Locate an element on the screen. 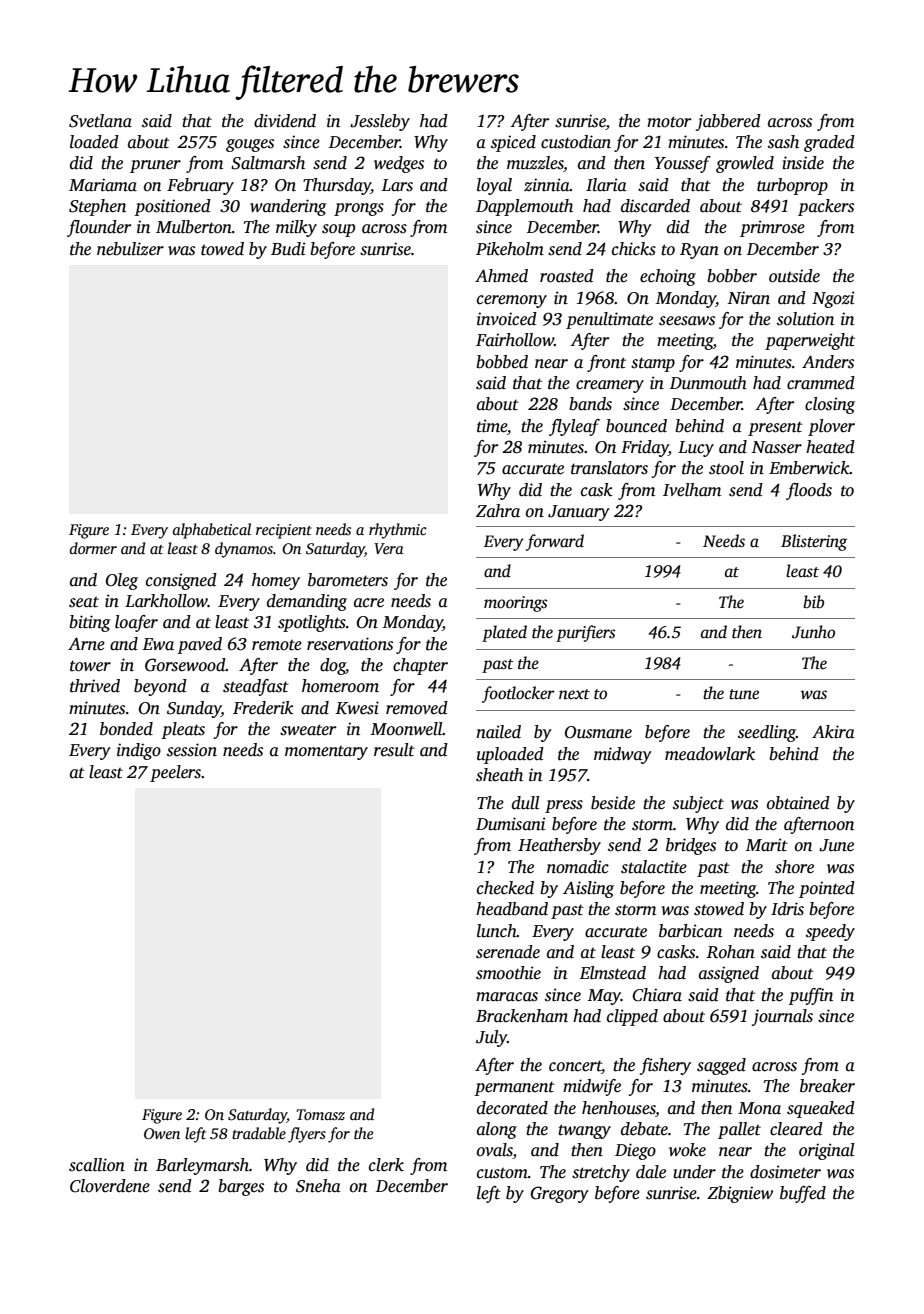 The image size is (924, 1314). peelers is located at coordinates (175, 773).
